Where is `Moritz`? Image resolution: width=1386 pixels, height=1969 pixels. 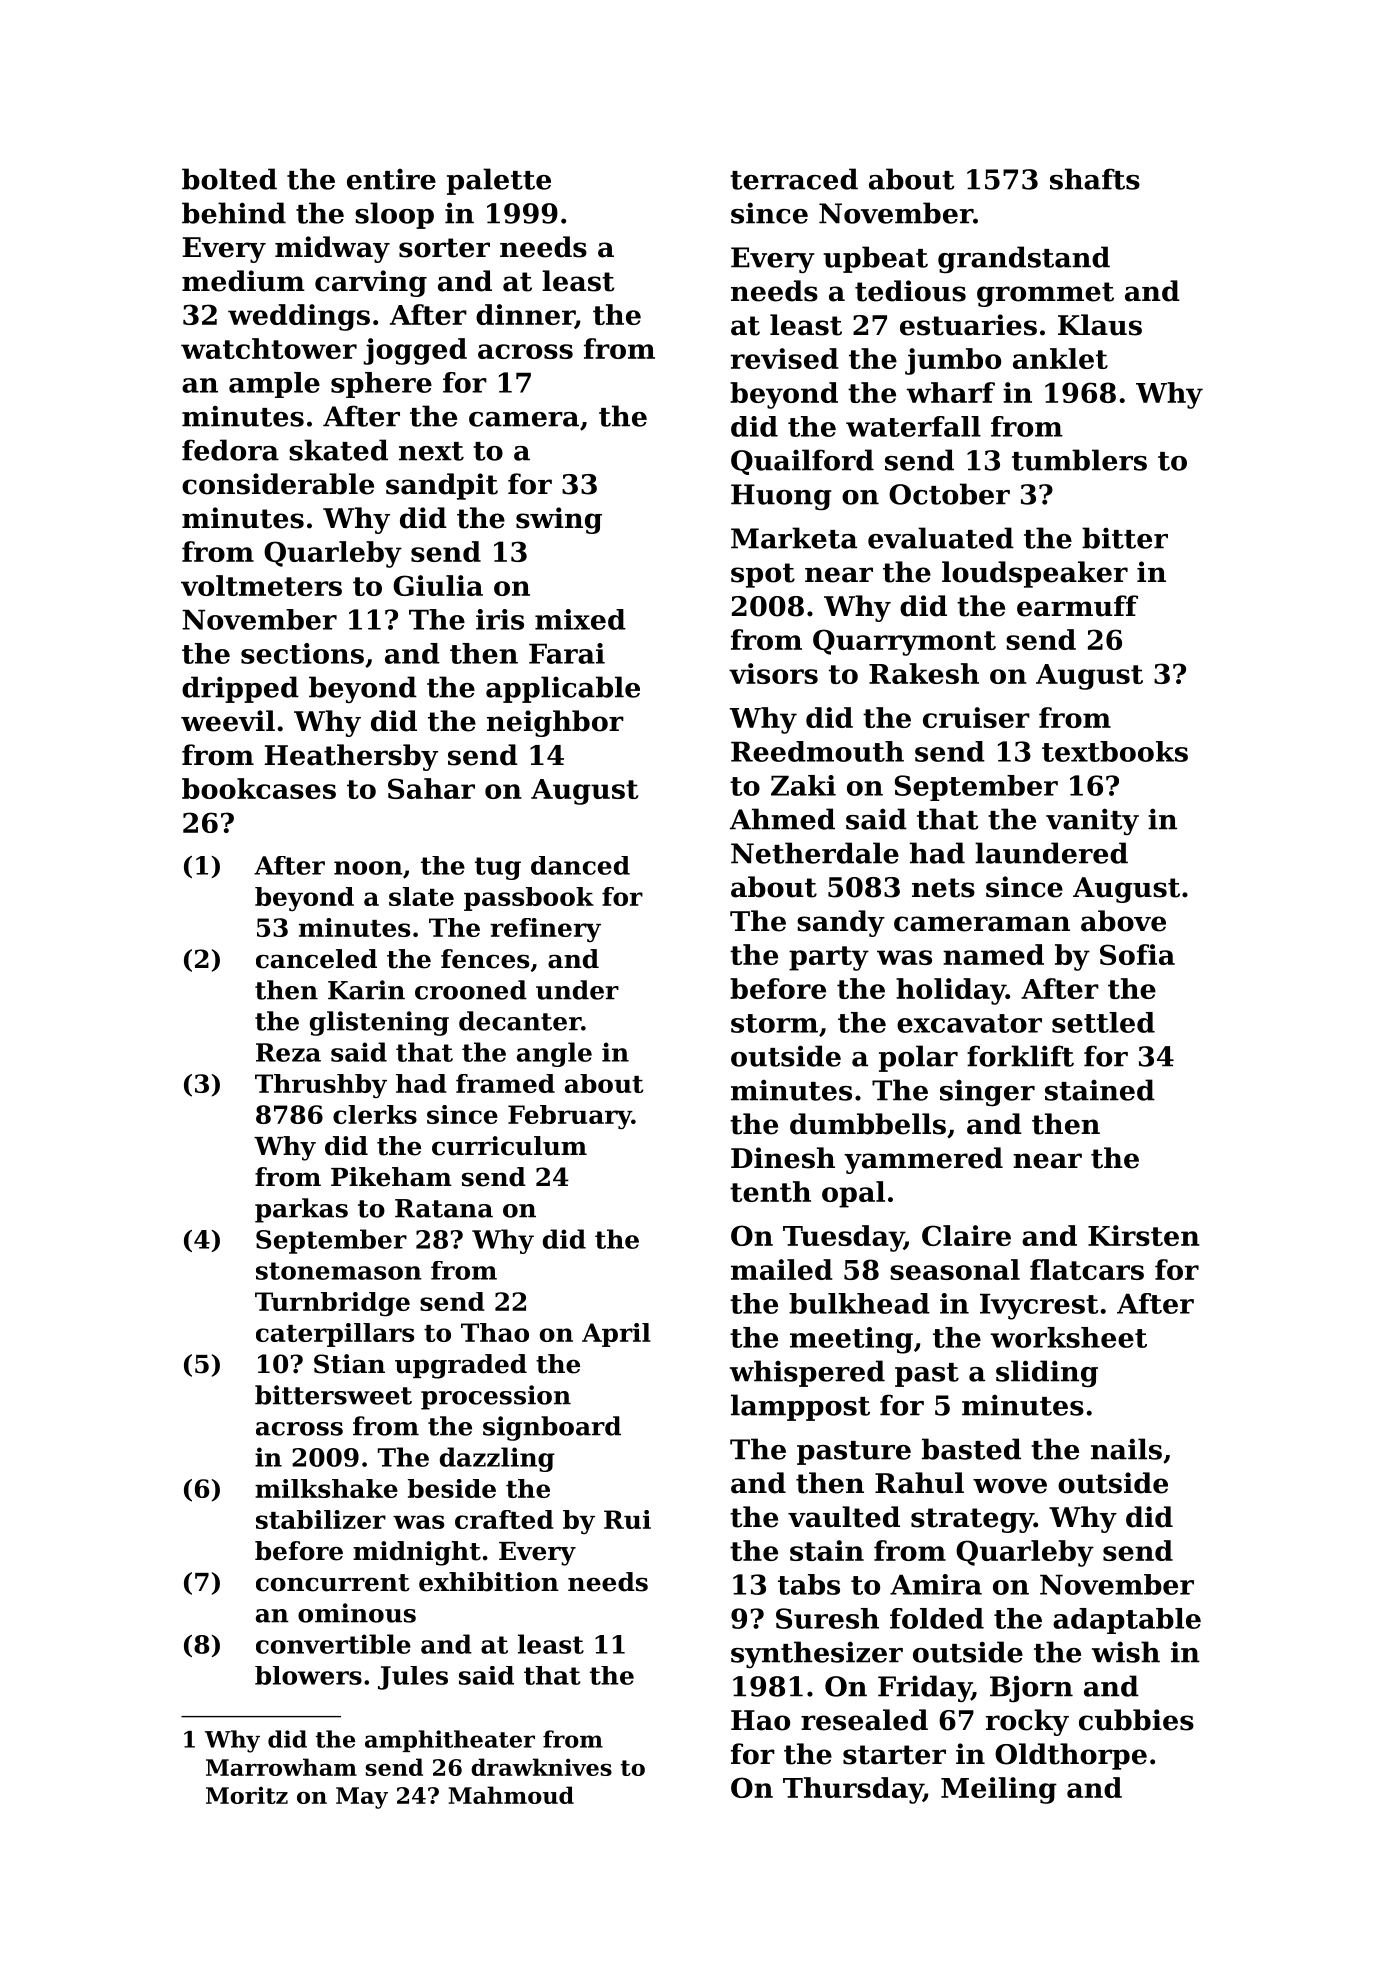 Moritz is located at coordinates (247, 1795).
